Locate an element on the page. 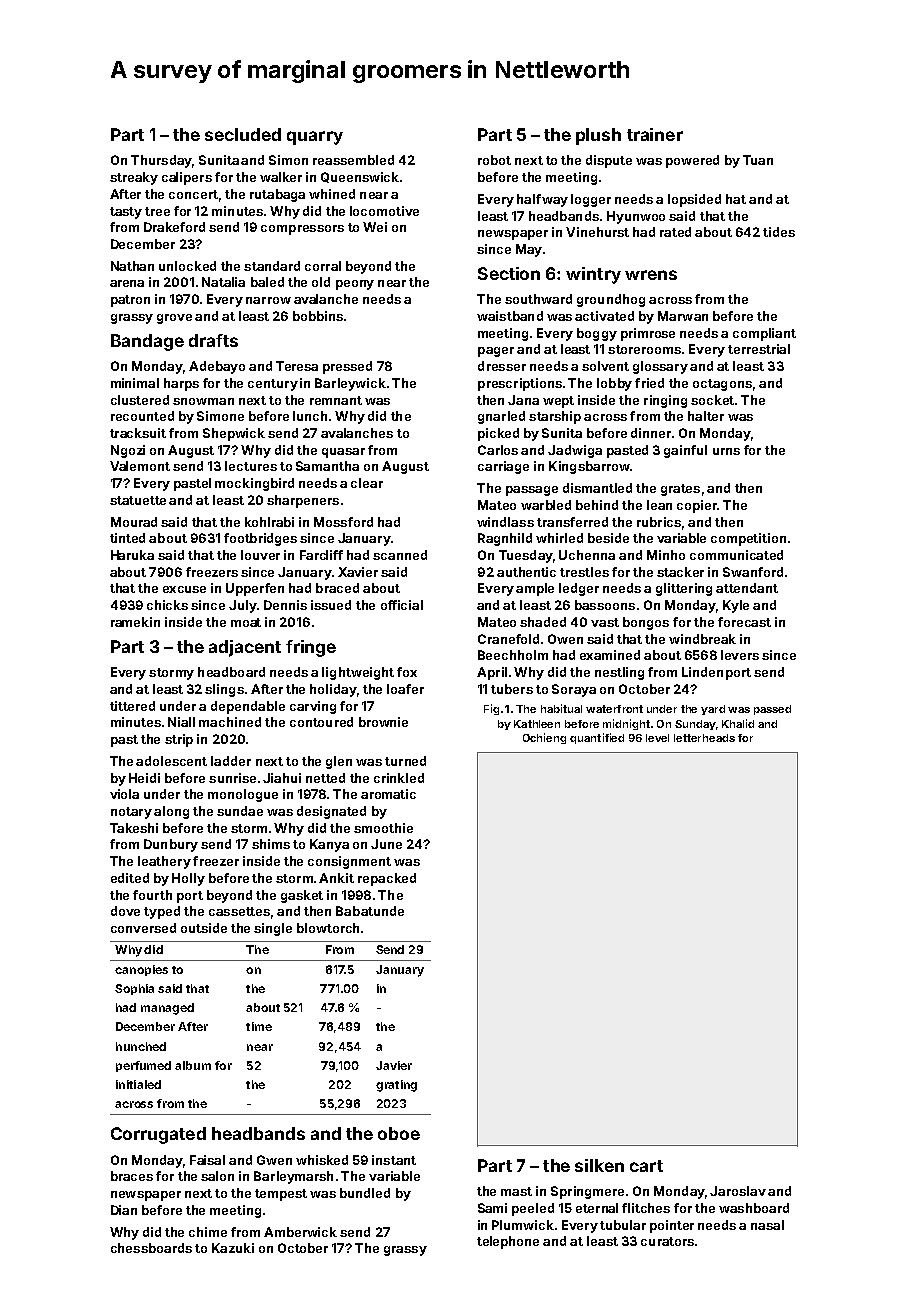 Image resolution: width=908 pixels, height=1316 pixels. rated is located at coordinates (675, 232).
